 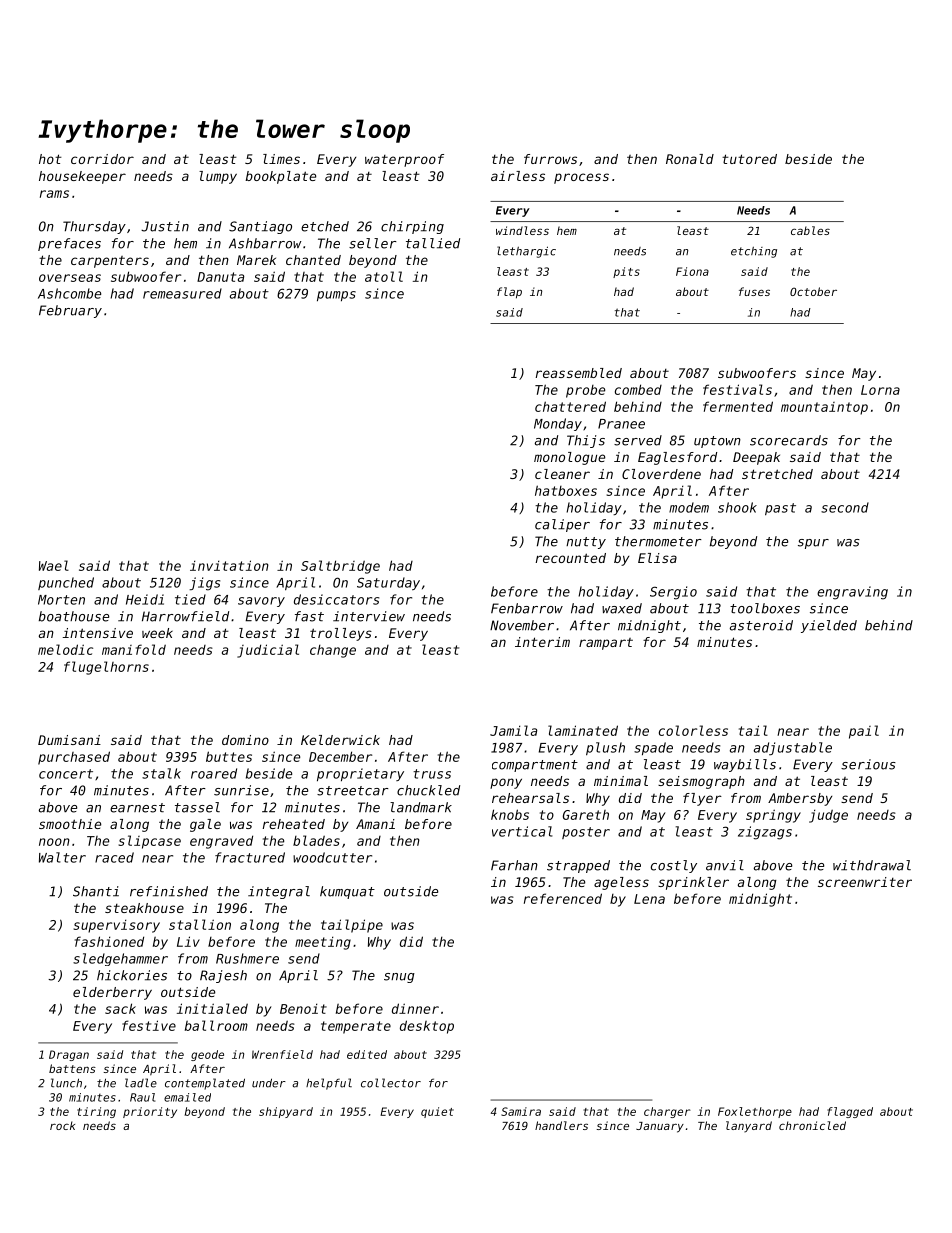 I want to click on yielded, so click(x=829, y=626).
